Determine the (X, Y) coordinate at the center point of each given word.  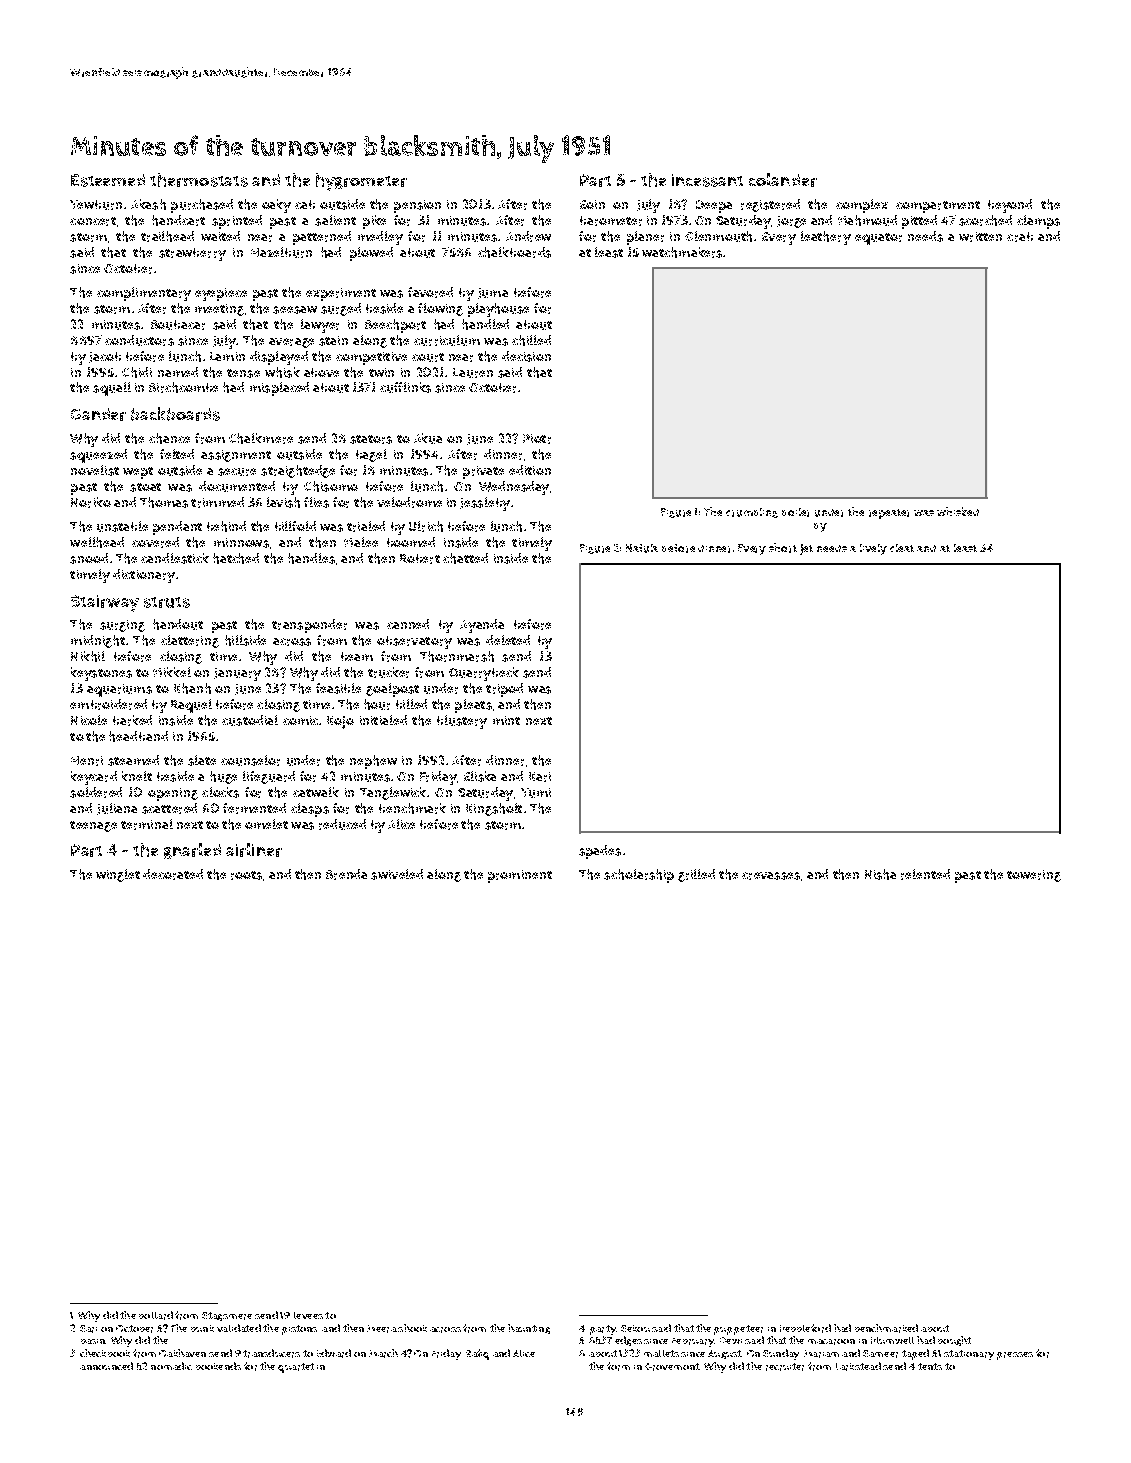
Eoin (592, 204)
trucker (388, 672)
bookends (218, 1366)
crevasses (771, 876)
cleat (902, 548)
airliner (254, 850)
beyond (1010, 206)
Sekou (635, 1328)
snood (89, 558)
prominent (520, 876)
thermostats (199, 180)
